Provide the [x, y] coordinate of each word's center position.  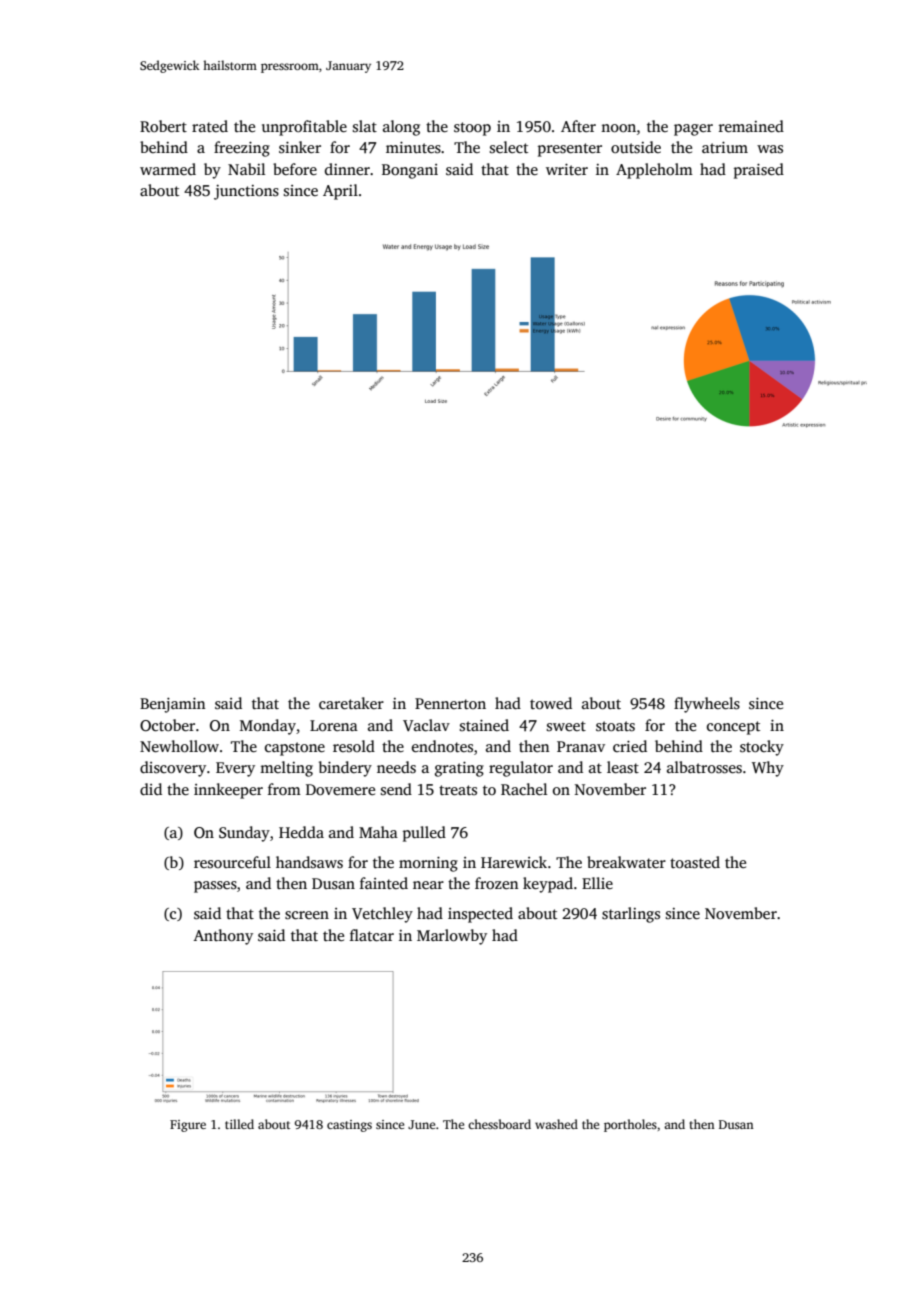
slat [365, 126]
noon [618, 128]
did [151, 789]
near [428, 885]
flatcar [372, 935]
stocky [762, 748]
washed [556, 1124]
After [578, 126]
